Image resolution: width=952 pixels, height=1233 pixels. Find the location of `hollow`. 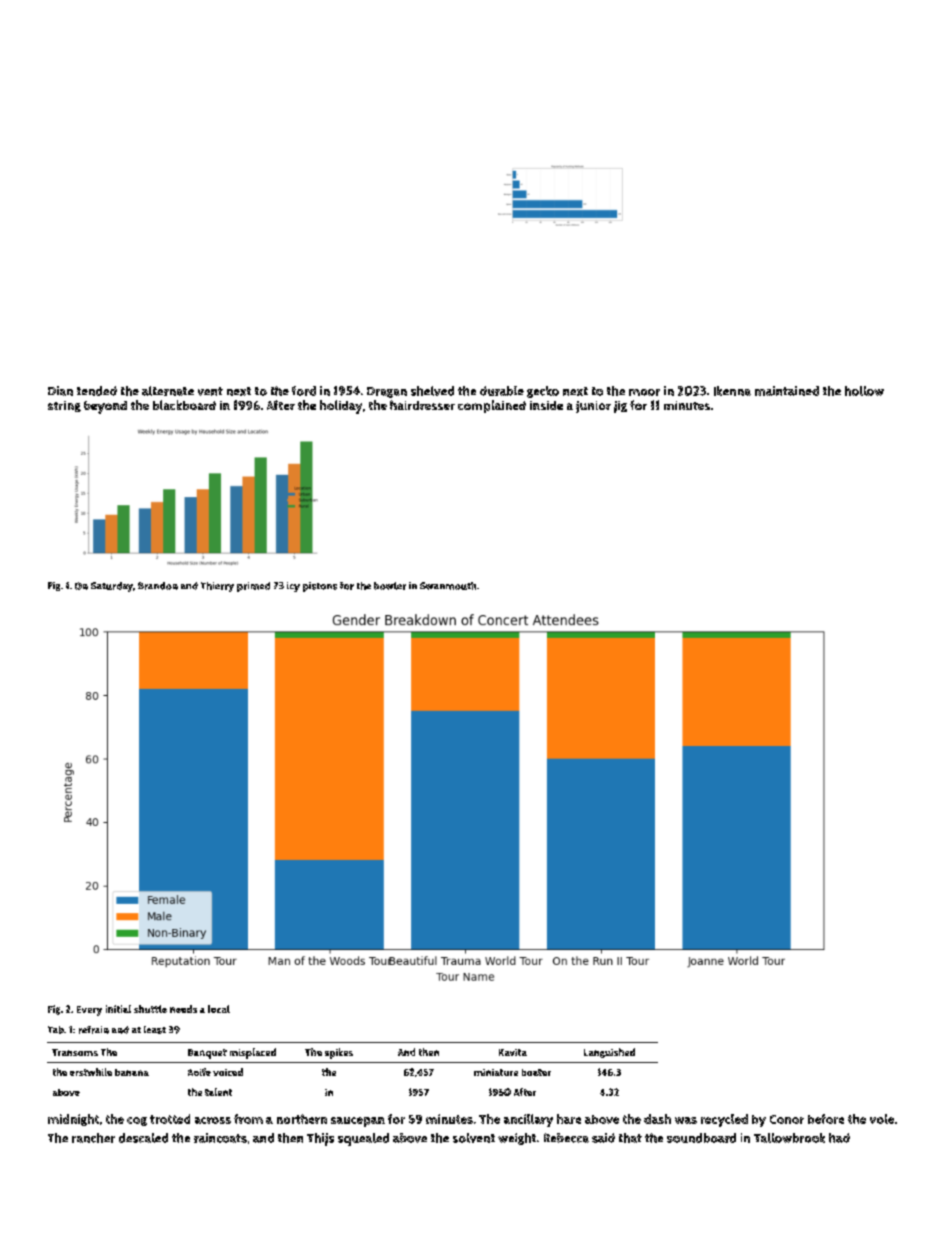

hollow is located at coordinates (864, 391).
